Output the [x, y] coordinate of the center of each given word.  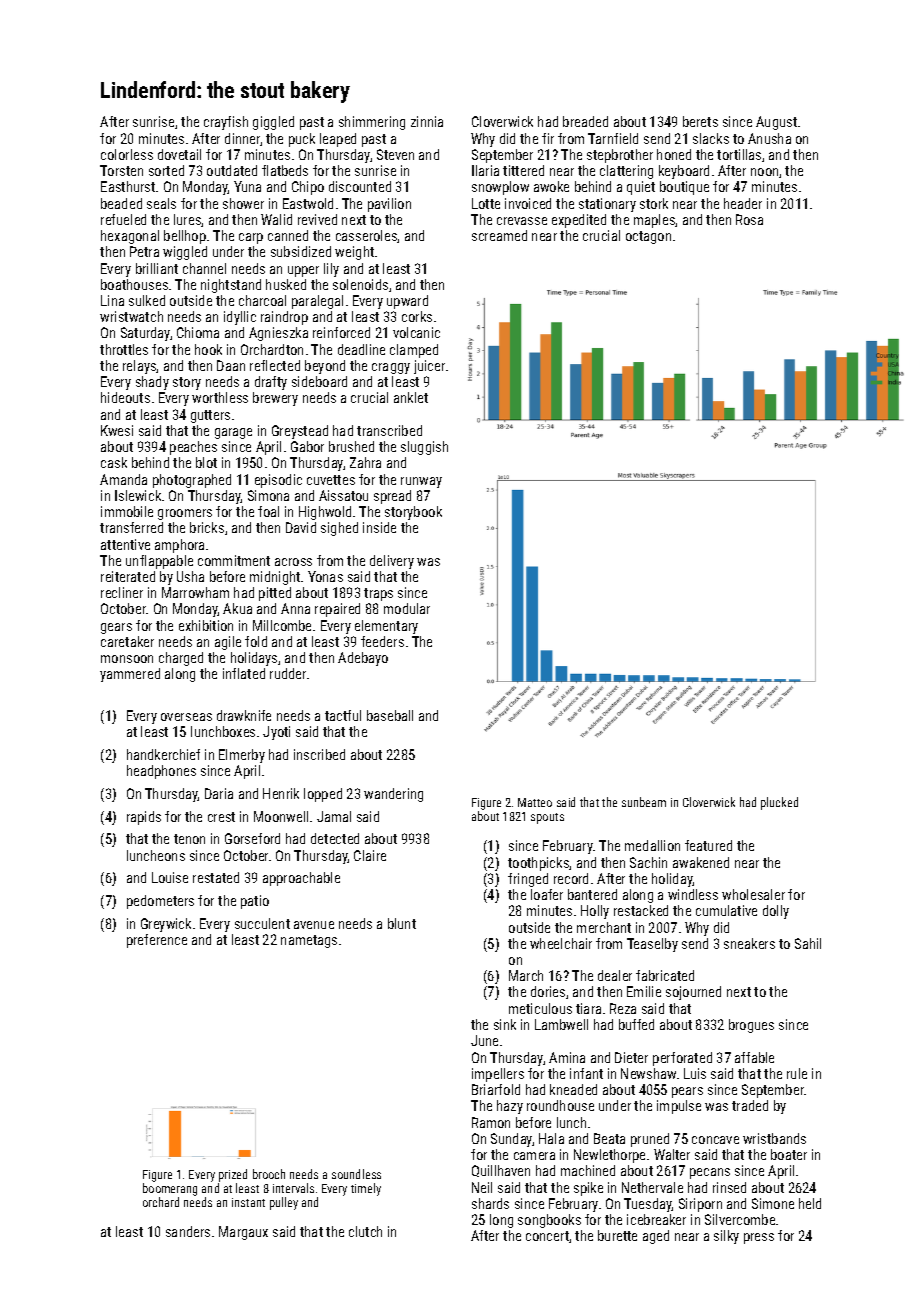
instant [248, 1202]
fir [548, 138]
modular [407, 608]
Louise [170, 877]
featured [708, 845]
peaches [193, 448]
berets [700, 121]
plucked [779, 803]
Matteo [535, 802]
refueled [123, 219]
